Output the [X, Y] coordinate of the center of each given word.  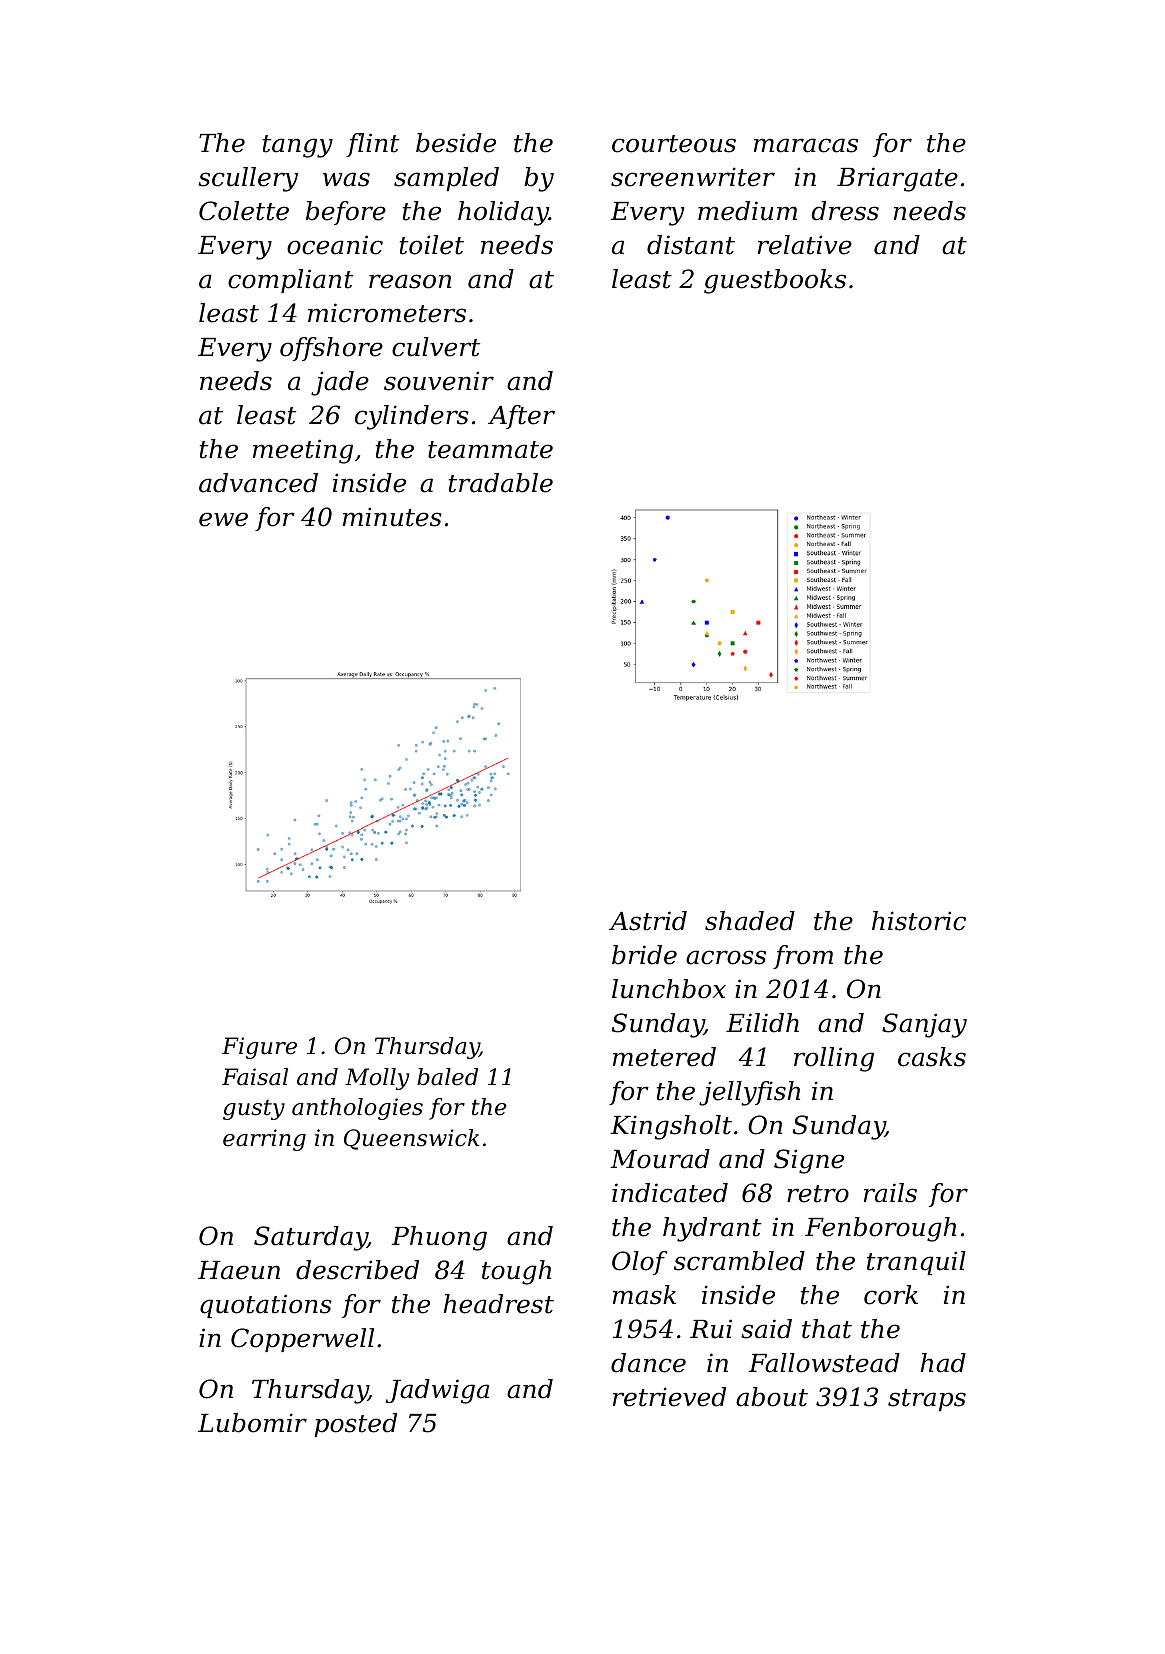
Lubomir [252, 1423]
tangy [298, 146]
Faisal [255, 1077]
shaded [750, 921]
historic [919, 921]
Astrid [648, 921]
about [772, 1397]
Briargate [897, 179]
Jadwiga [437, 1391]
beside [456, 143]
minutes [392, 517]
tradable [501, 483]
